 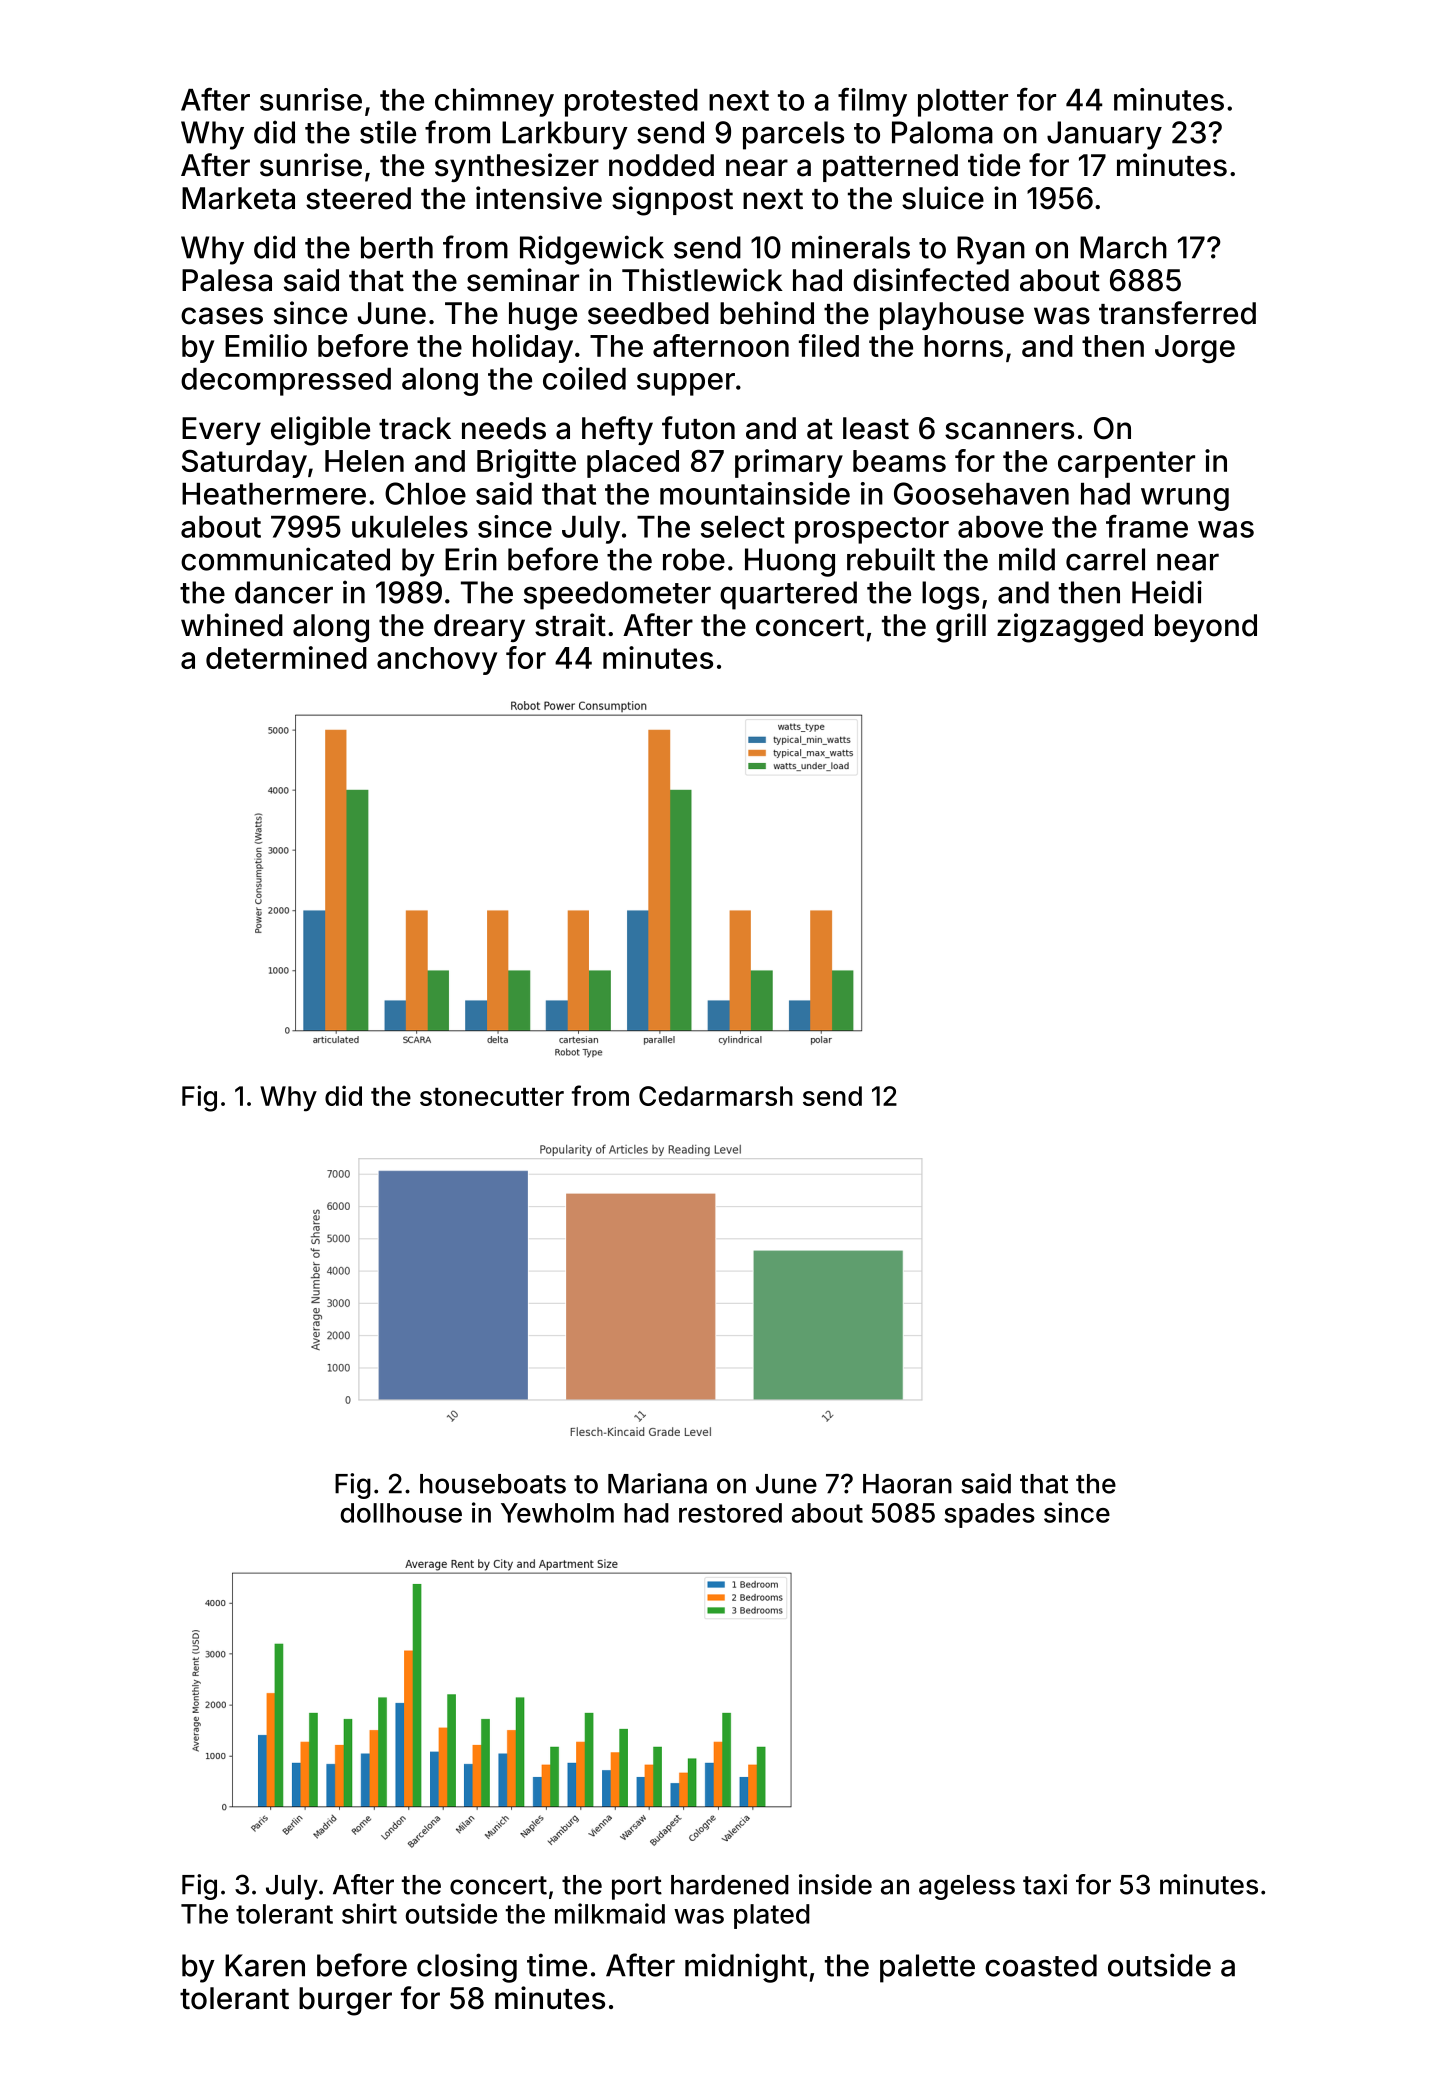 What do you see at coordinates (989, 1515) in the screenshot?
I see `spades` at bounding box center [989, 1515].
